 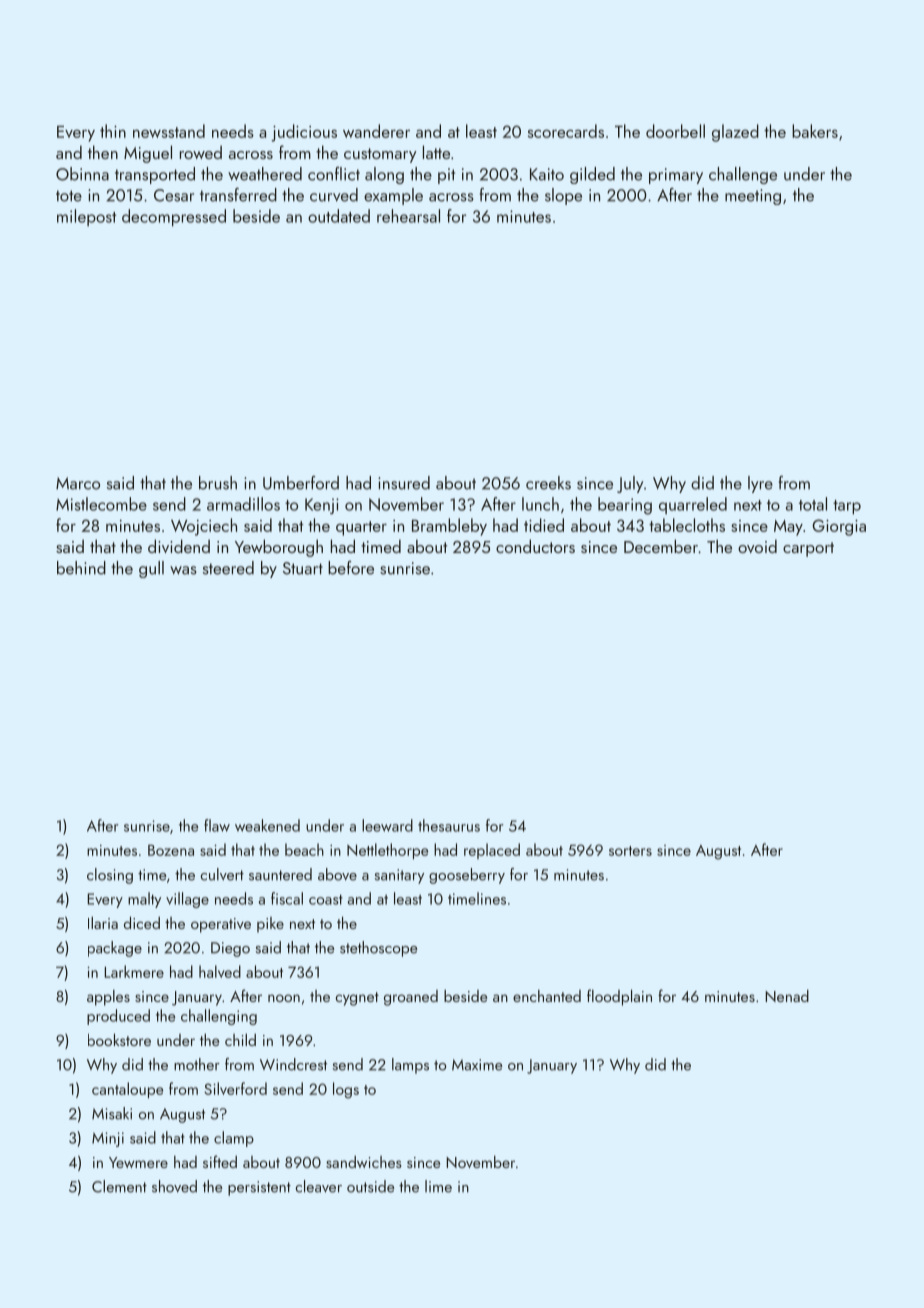 What do you see at coordinates (351, 568) in the document?
I see `before` at bounding box center [351, 568].
